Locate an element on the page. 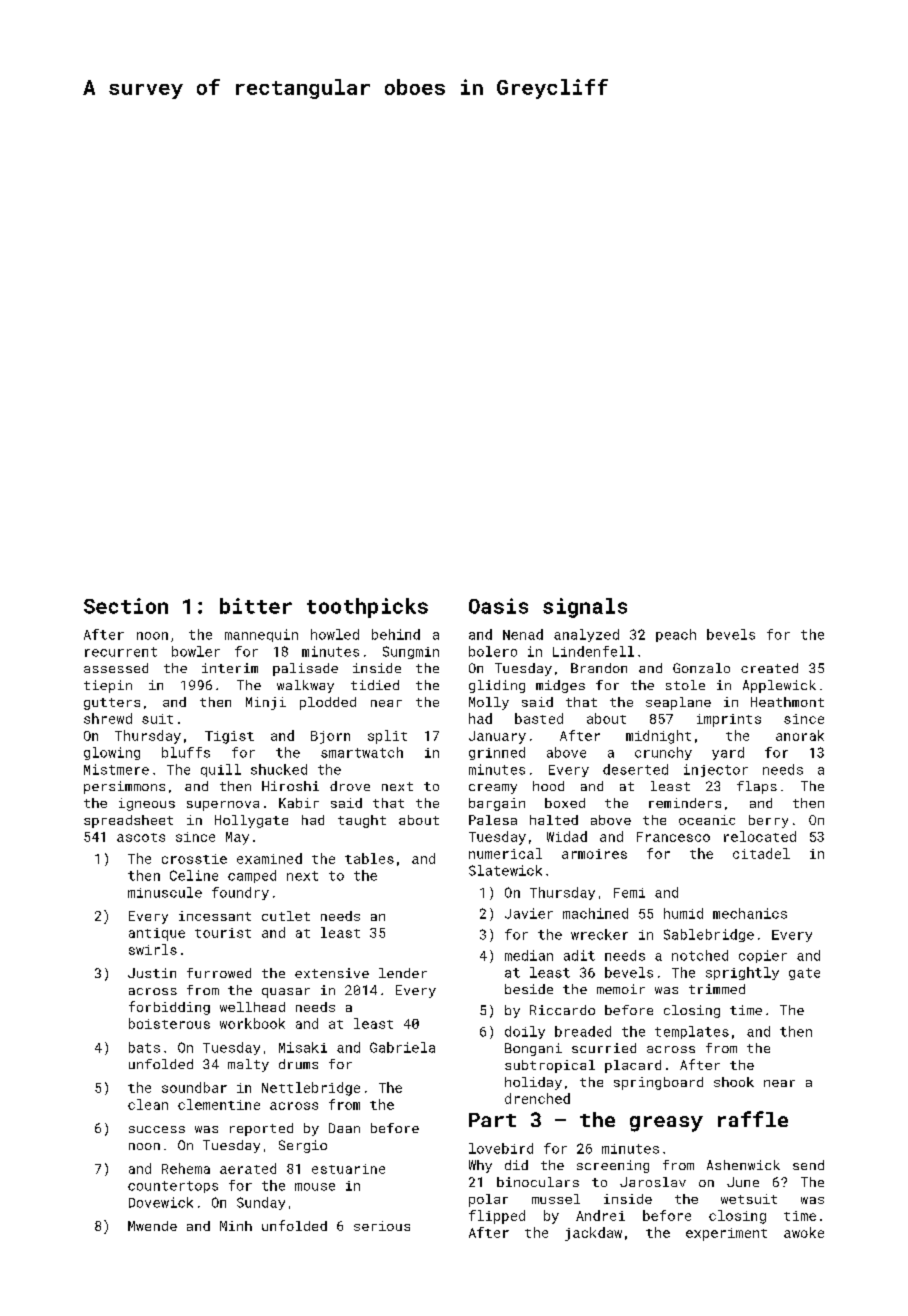 The width and height of the image is (908, 1316). taught is located at coordinates (362, 821).
